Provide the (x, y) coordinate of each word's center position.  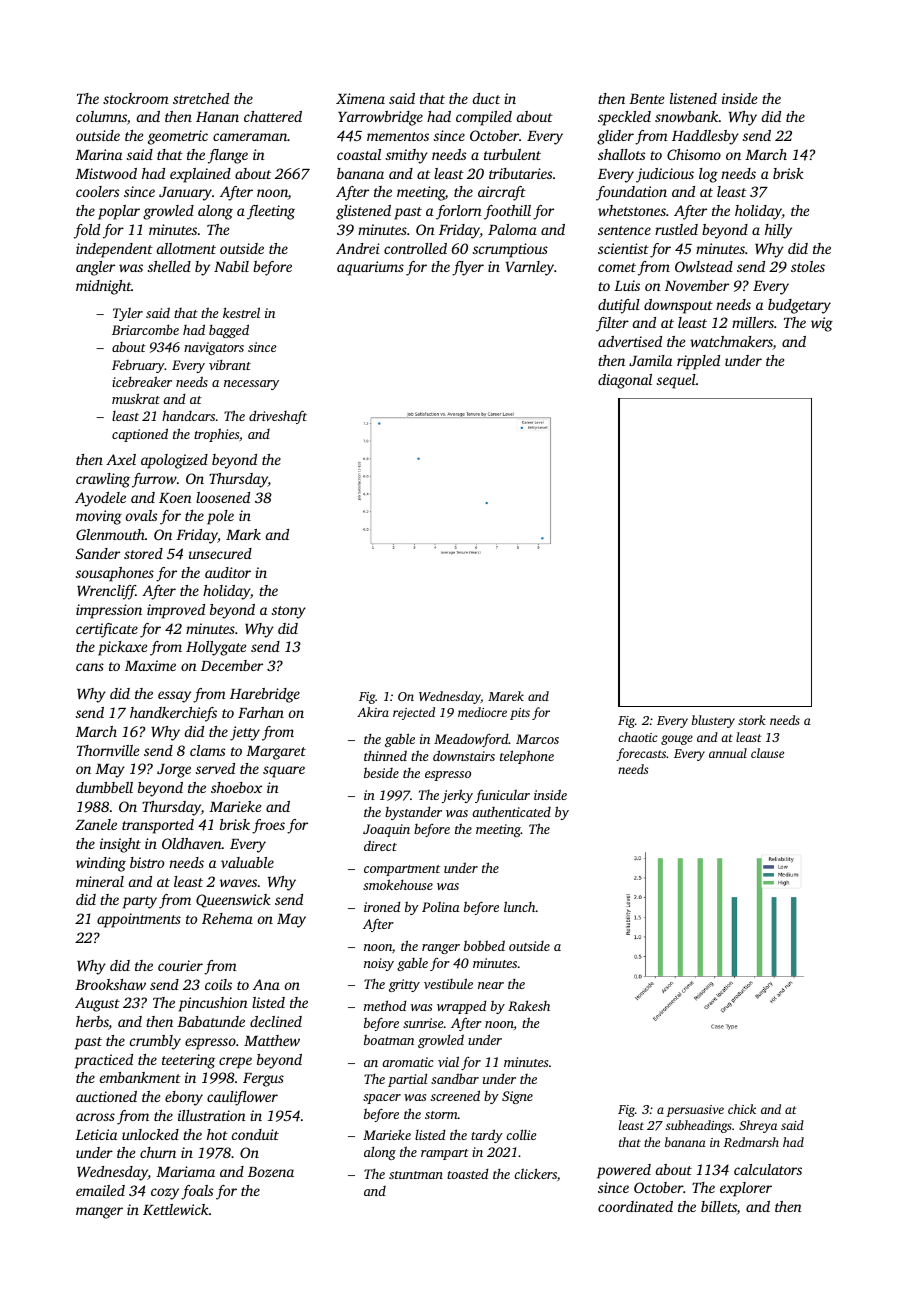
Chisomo (694, 154)
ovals (141, 515)
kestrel (241, 312)
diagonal (625, 381)
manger (99, 1213)
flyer (468, 268)
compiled (484, 118)
